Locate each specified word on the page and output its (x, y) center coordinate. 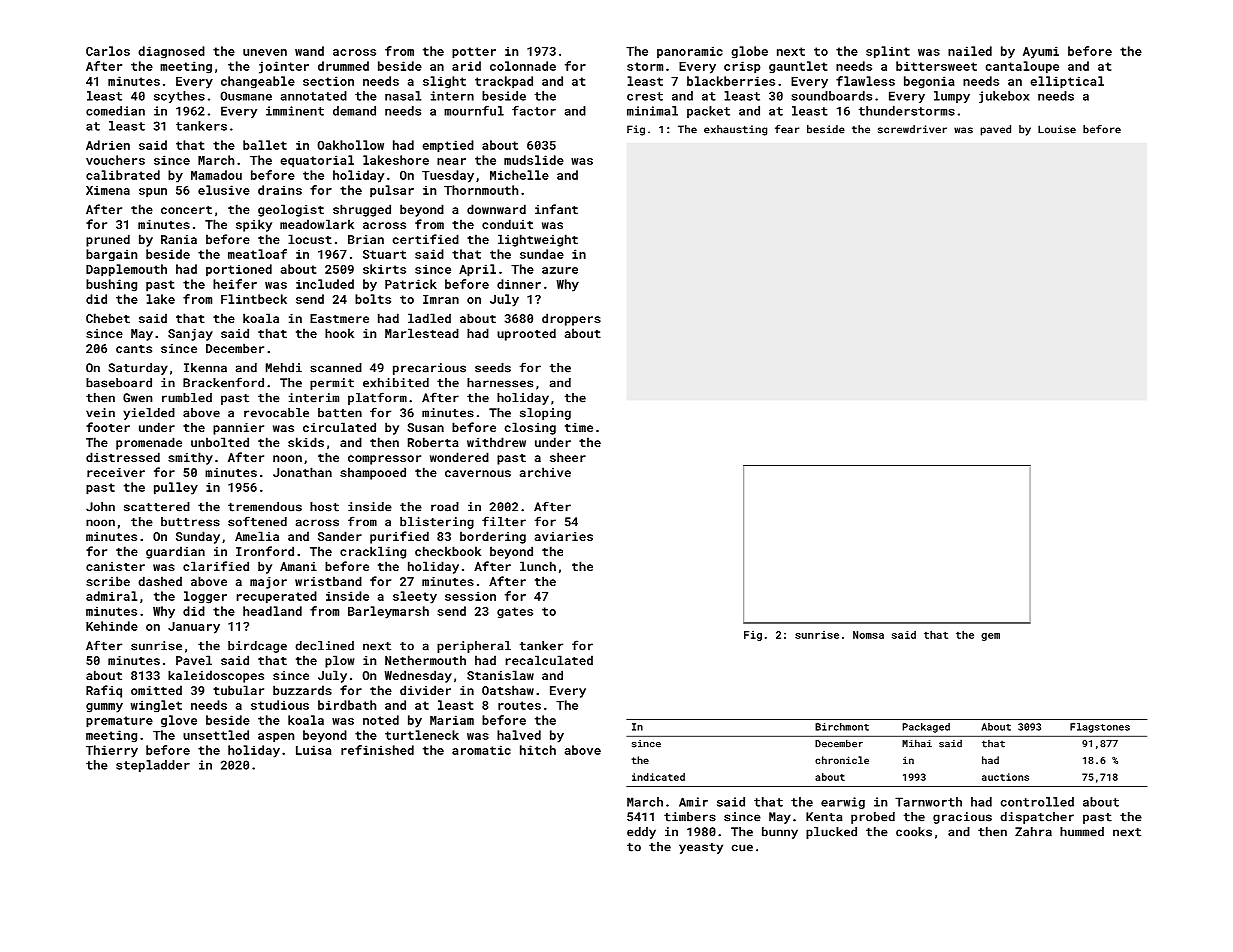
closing (530, 428)
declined (324, 646)
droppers (571, 319)
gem (990, 637)
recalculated (549, 660)
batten (340, 413)
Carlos (108, 51)
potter (474, 53)
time (579, 427)
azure (560, 270)
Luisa (314, 750)
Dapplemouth (126, 270)
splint (888, 52)
